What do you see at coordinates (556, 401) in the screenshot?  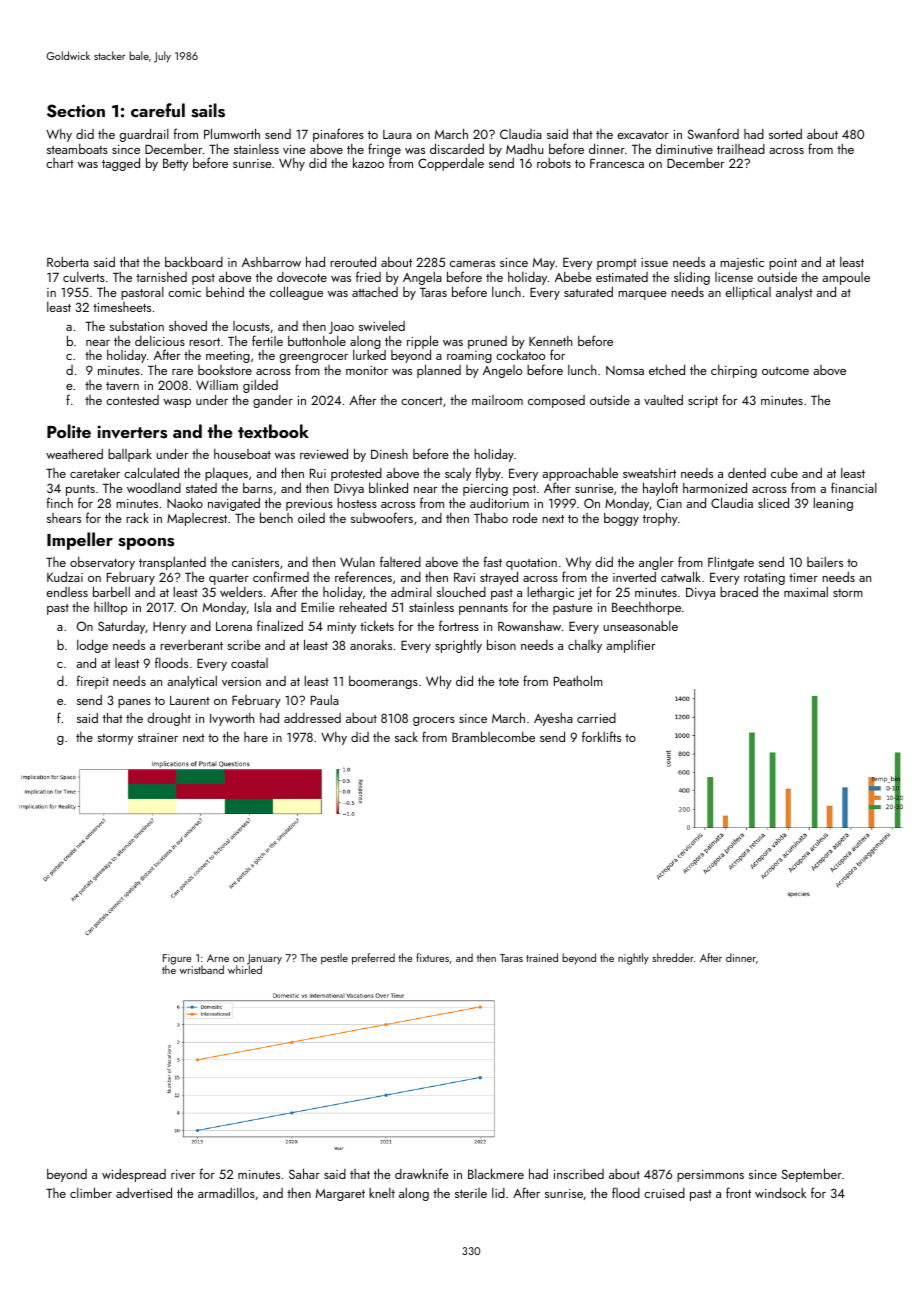 I see `composed` at bounding box center [556, 401].
